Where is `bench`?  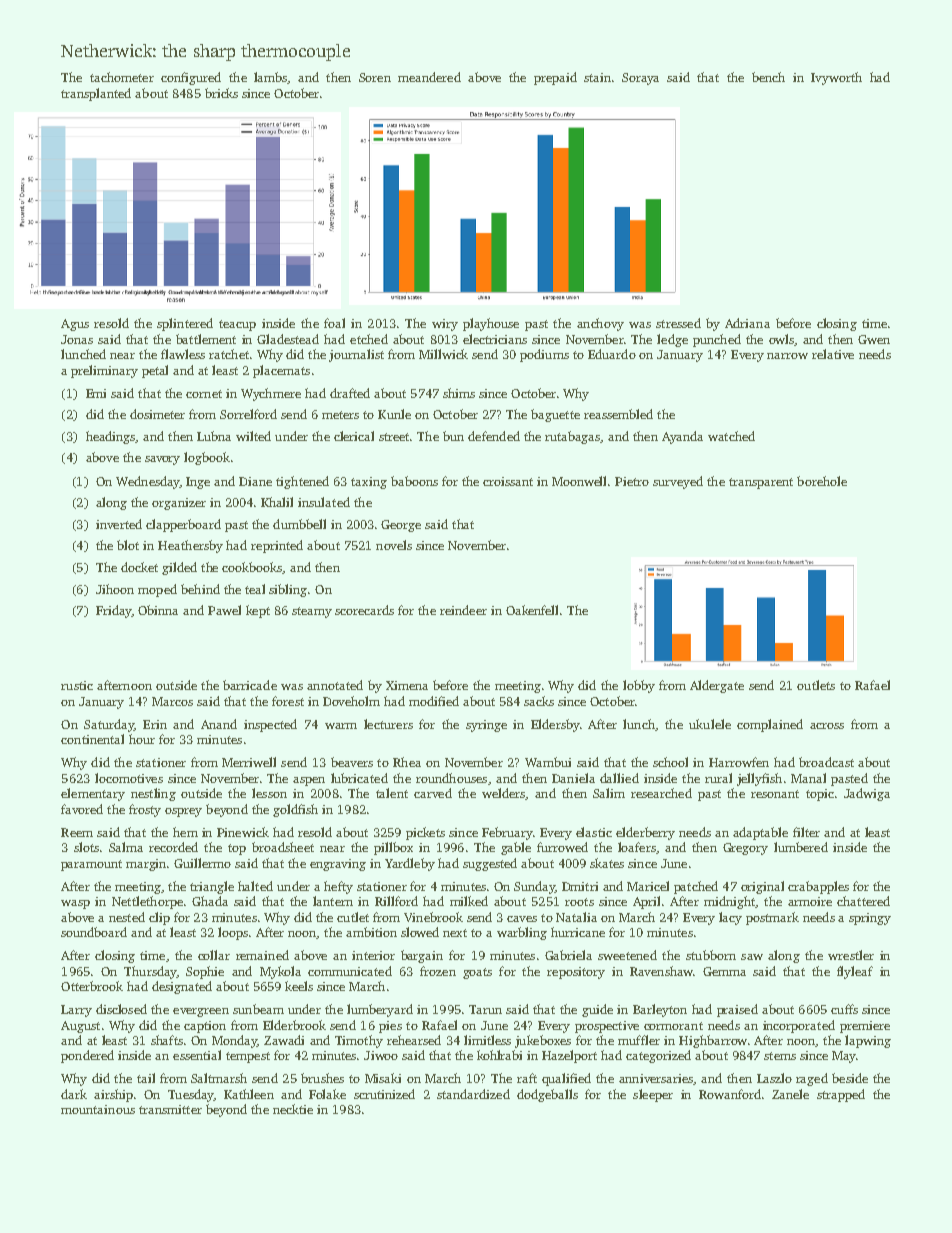
bench is located at coordinates (768, 77).
